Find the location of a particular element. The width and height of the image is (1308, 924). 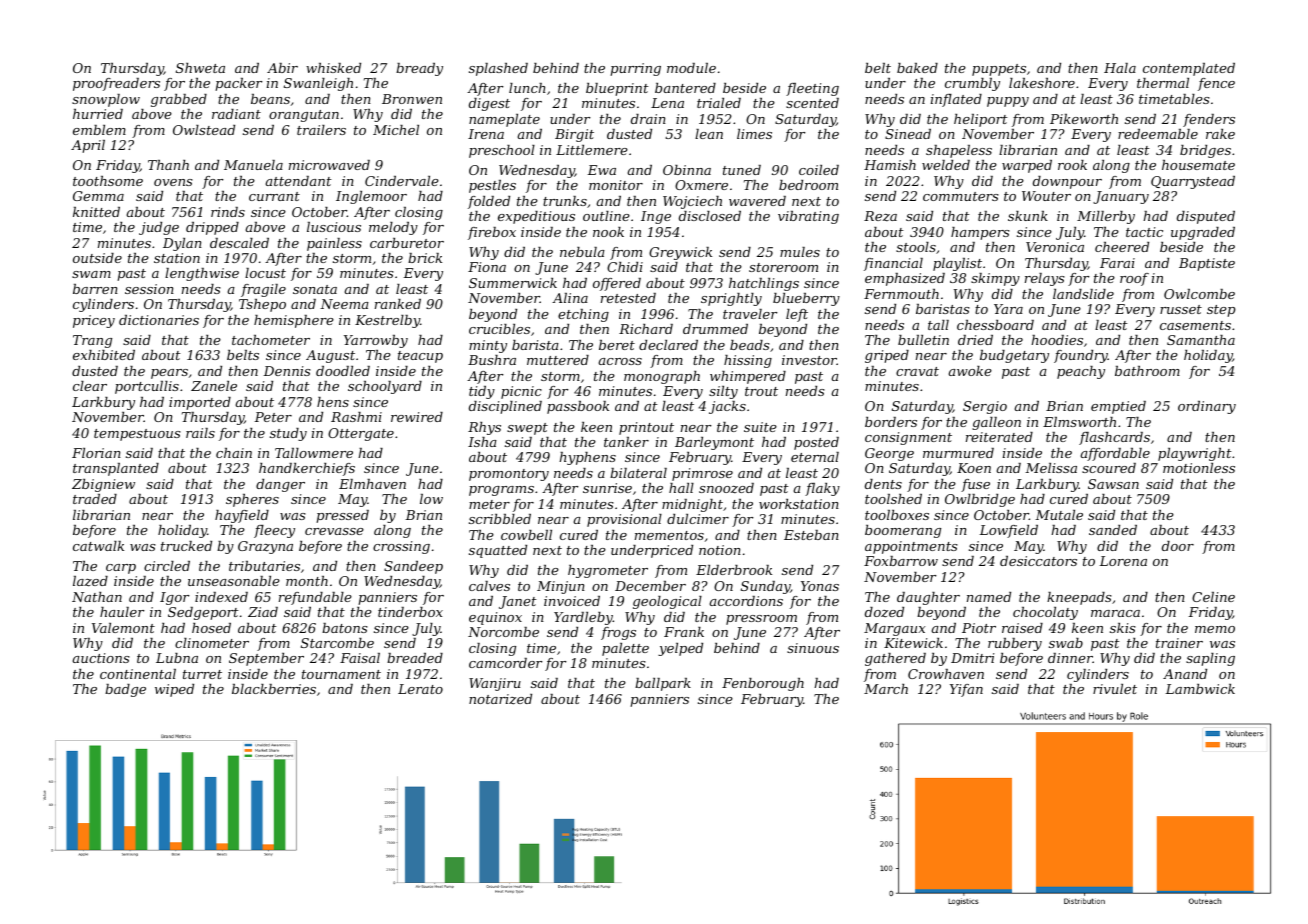

luscious is located at coordinates (334, 227).
